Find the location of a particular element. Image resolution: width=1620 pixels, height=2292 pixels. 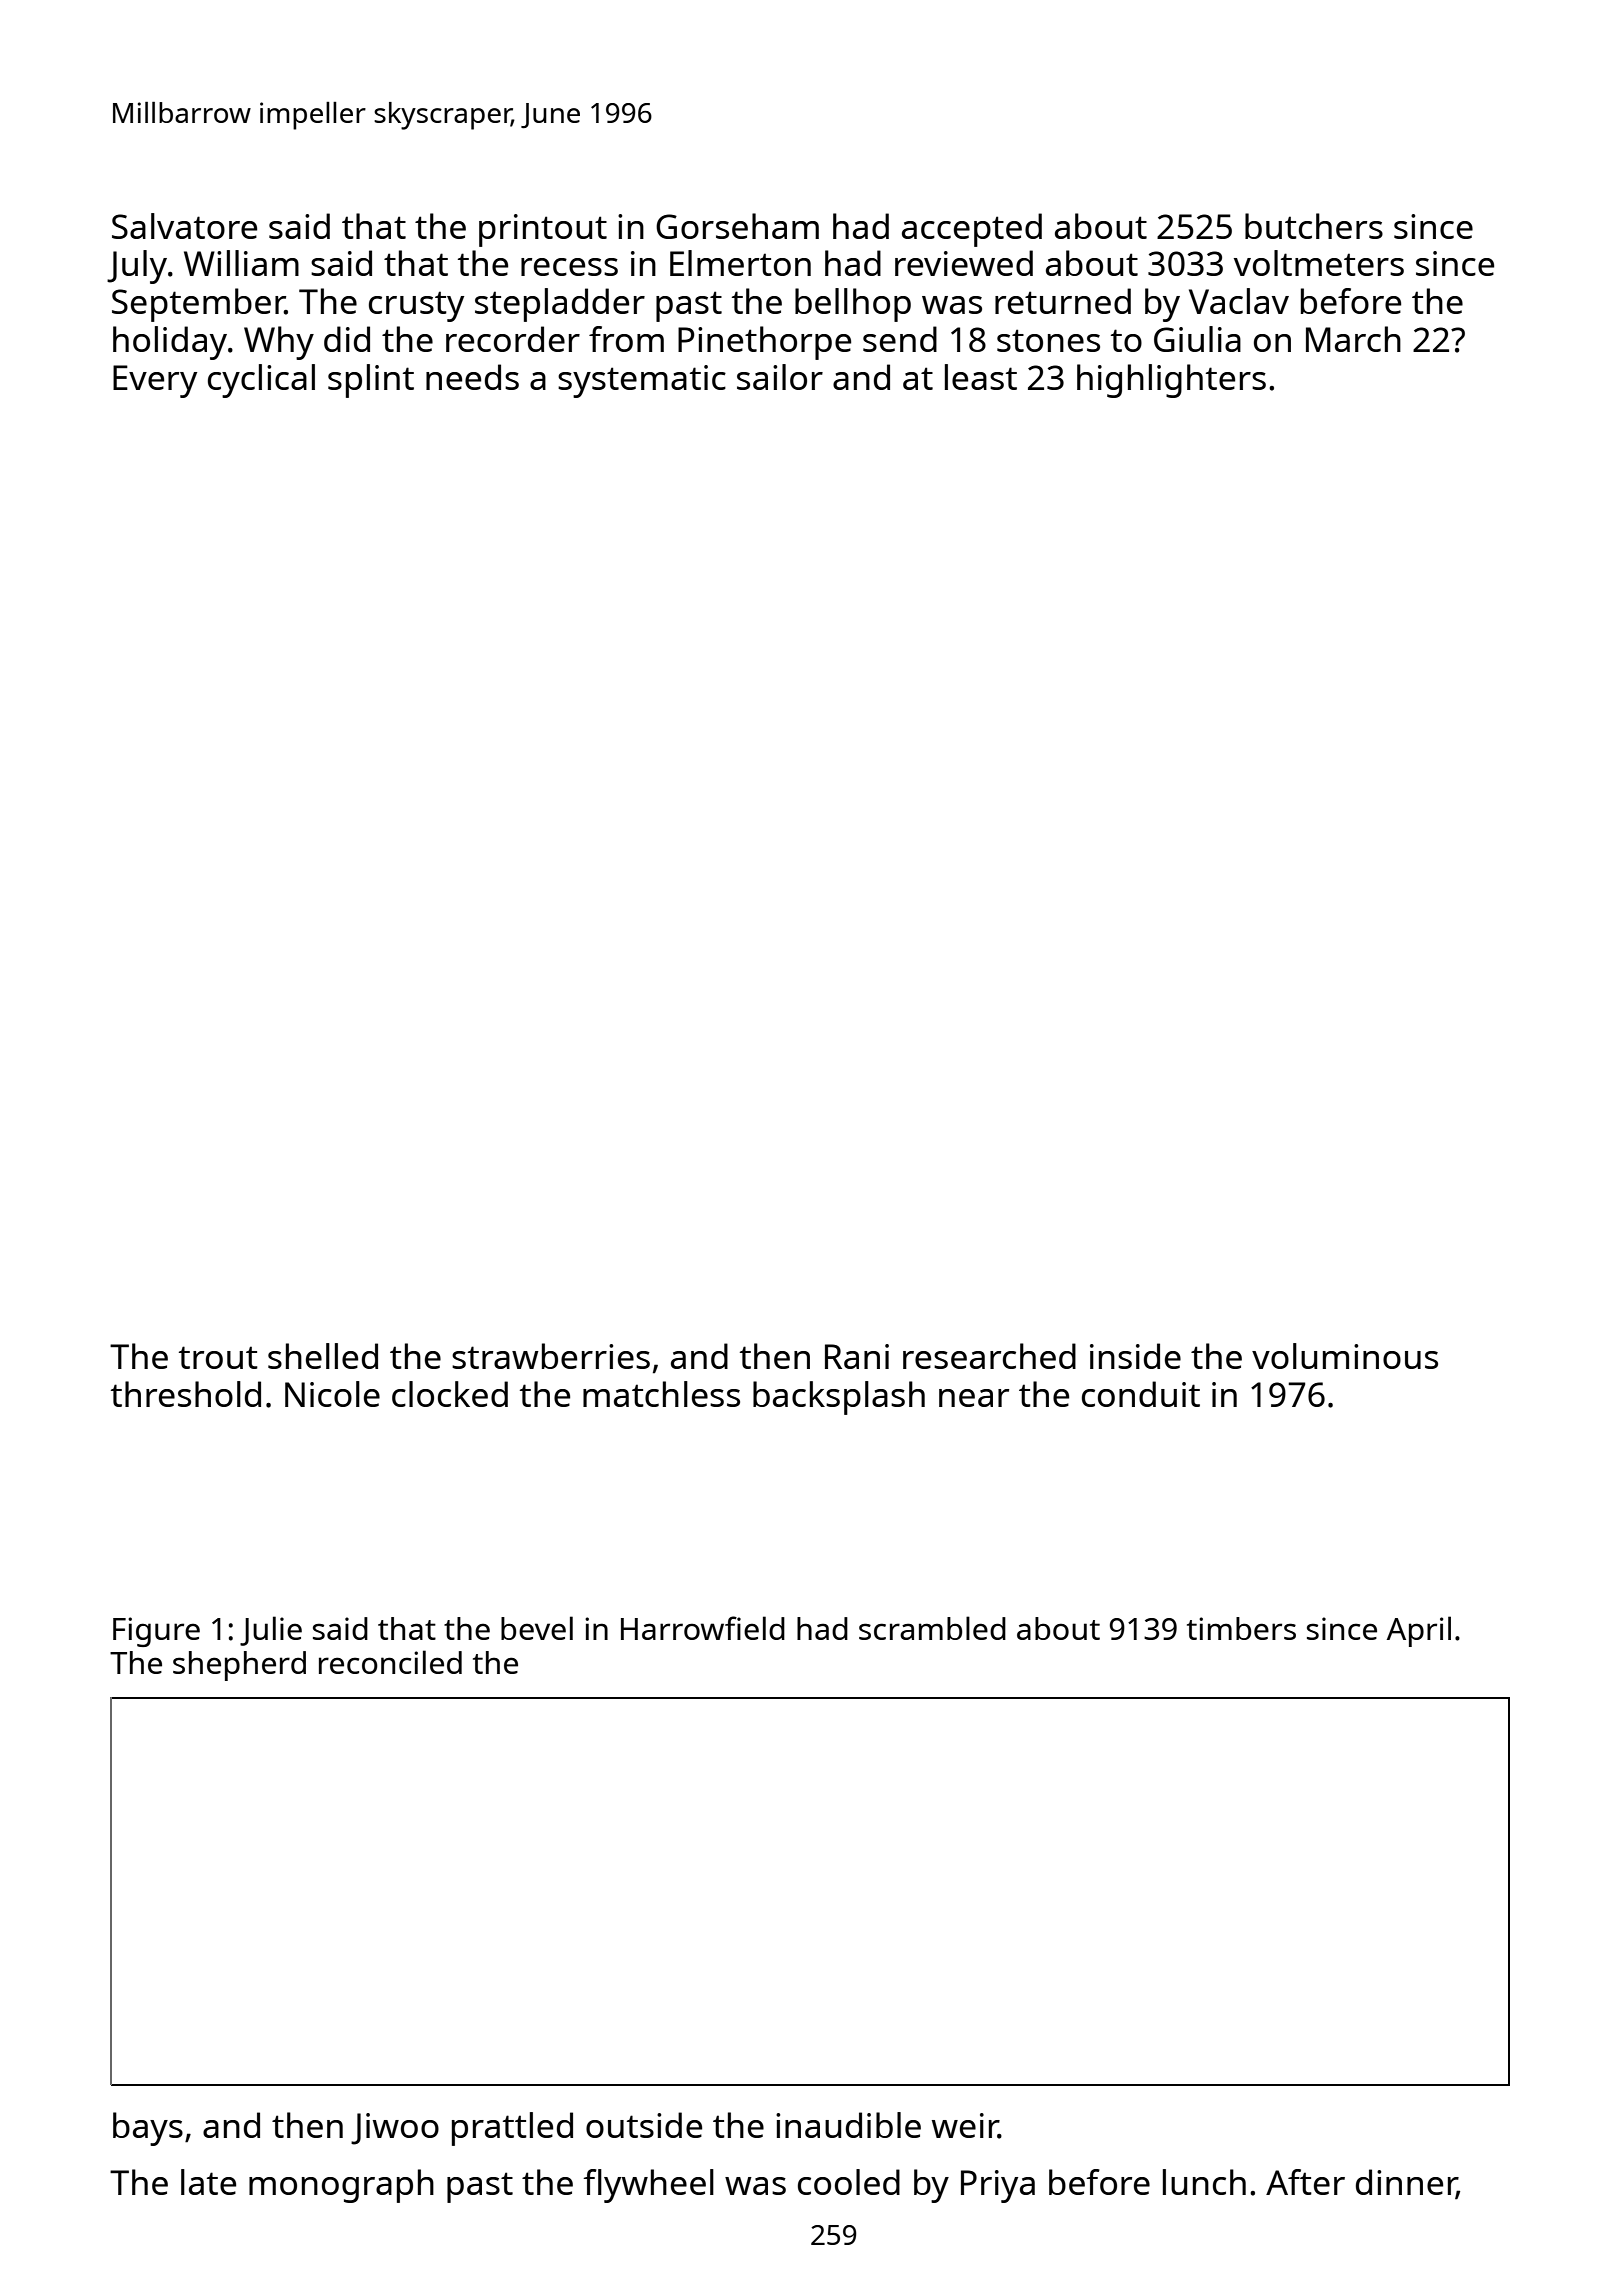

lunch is located at coordinates (1204, 2182).
